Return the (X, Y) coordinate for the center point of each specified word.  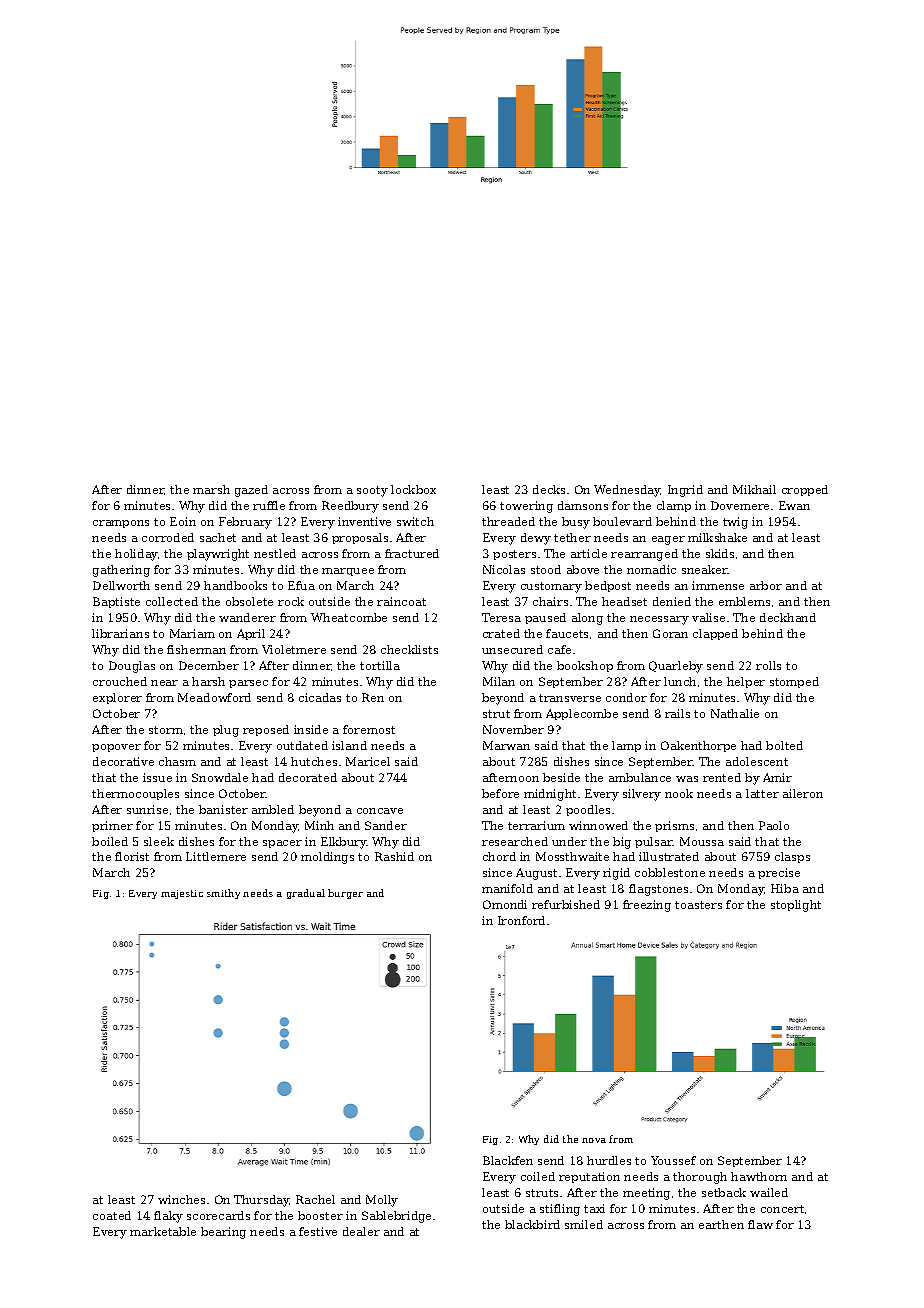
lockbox (413, 489)
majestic (182, 894)
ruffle (269, 505)
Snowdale (220, 777)
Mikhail (754, 489)
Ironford (521, 920)
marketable (163, 1231)
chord (499, 856)
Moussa (702, 841)
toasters (698, 905)
